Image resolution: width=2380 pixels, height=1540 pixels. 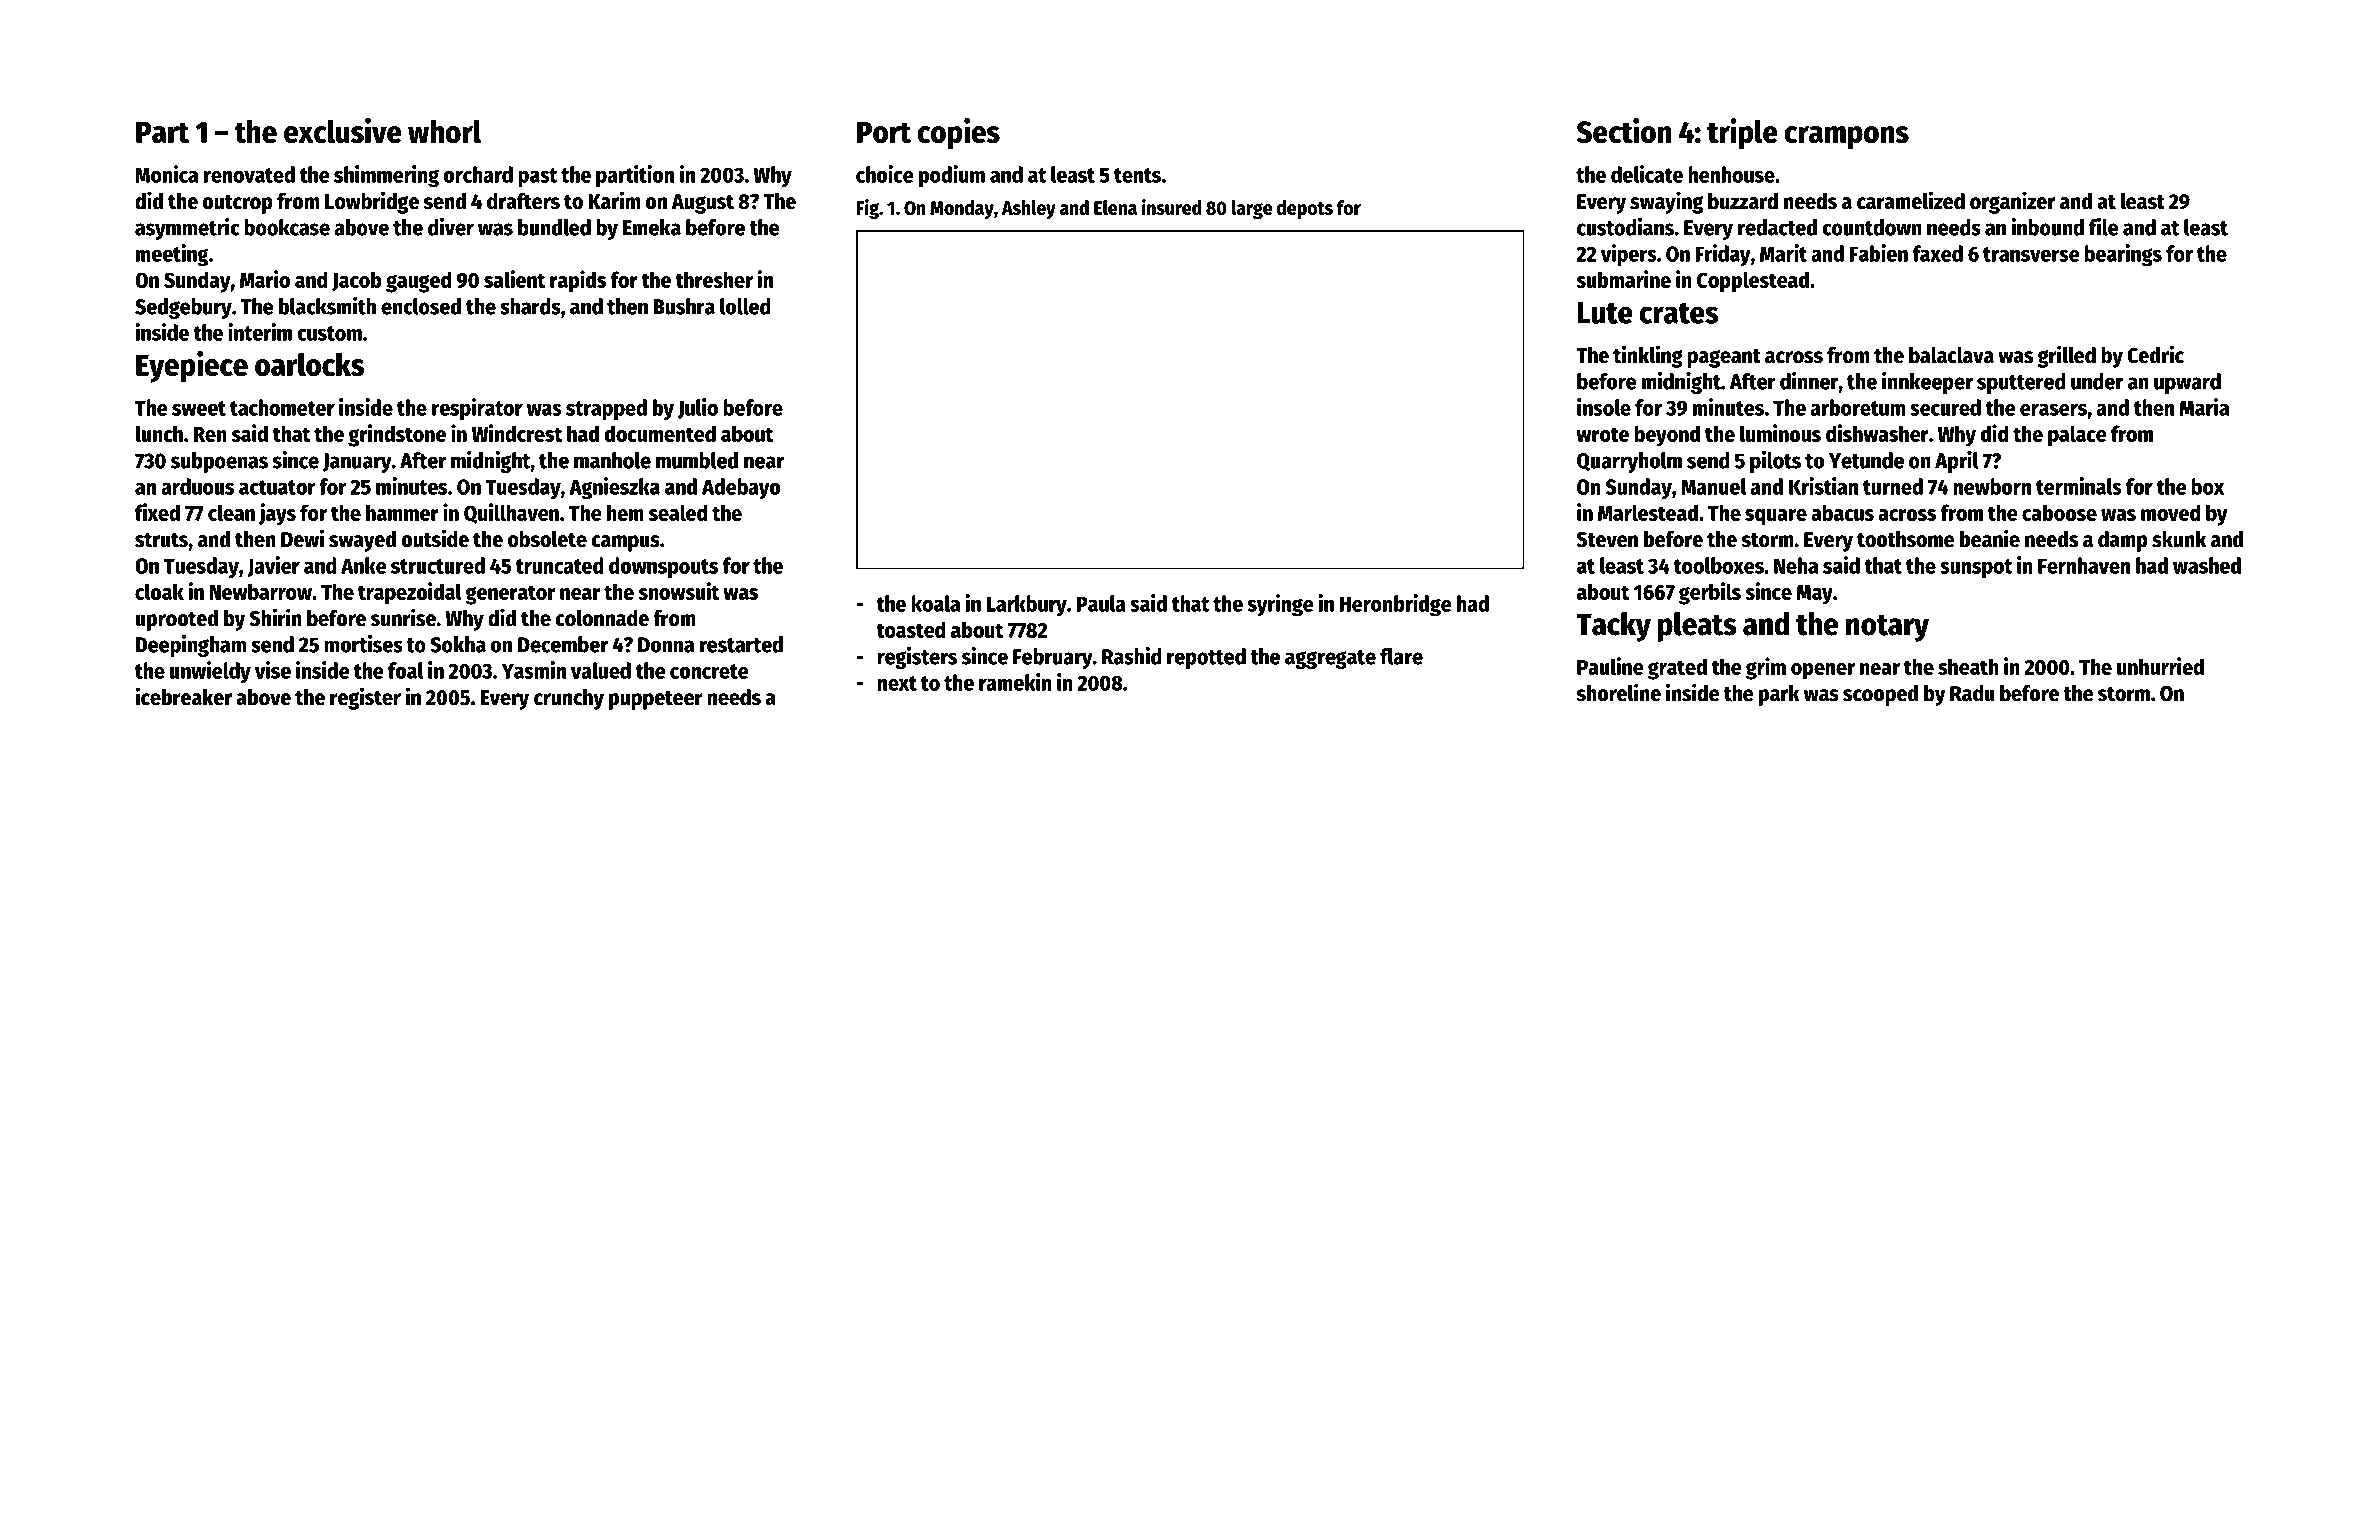 What do you see at coordinates (1648, 356) in the screenshot?
I see `tinkling` at bounding box center [1648, 356].
